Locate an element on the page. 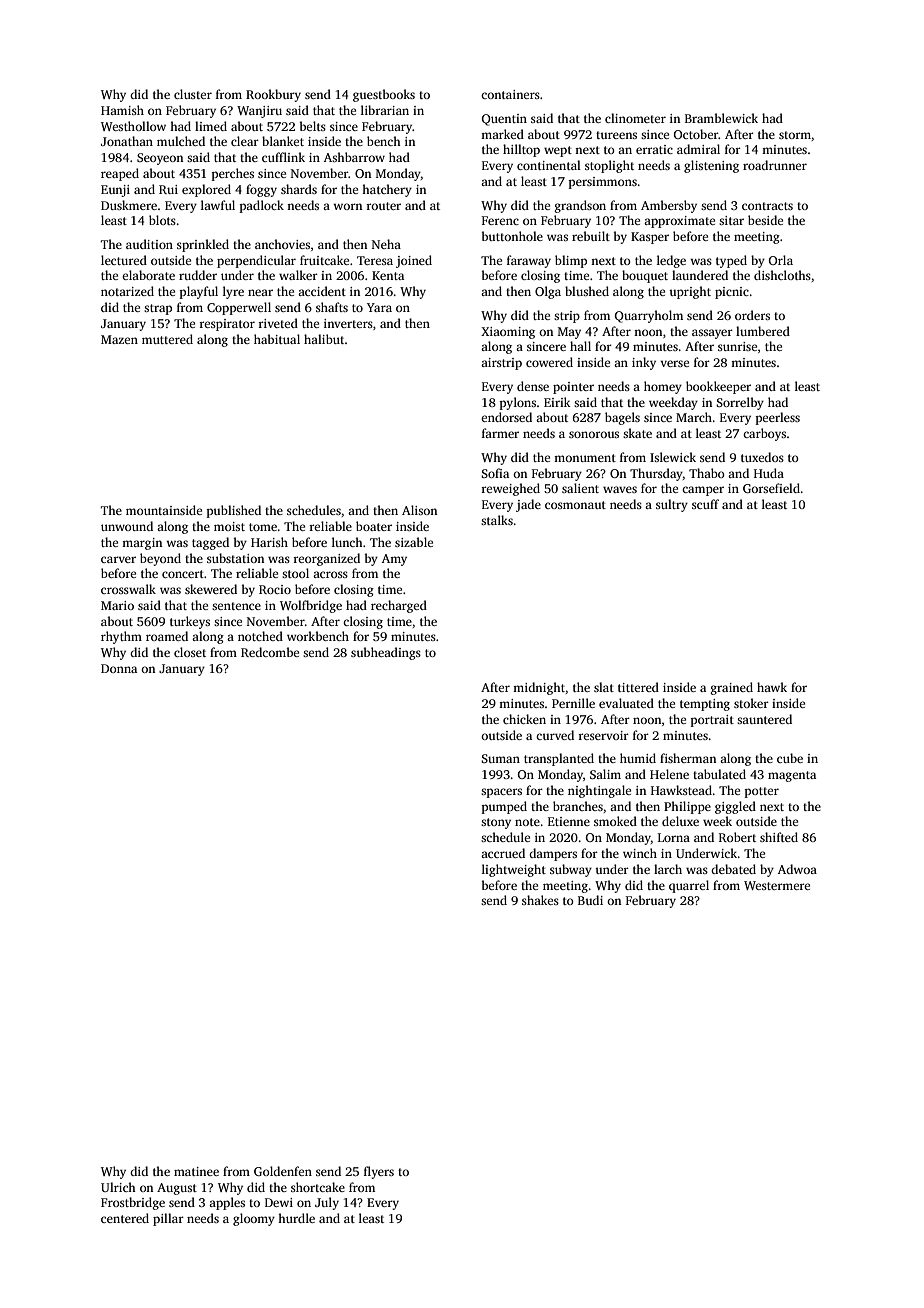  joined is located at coordinates (414, 261).
